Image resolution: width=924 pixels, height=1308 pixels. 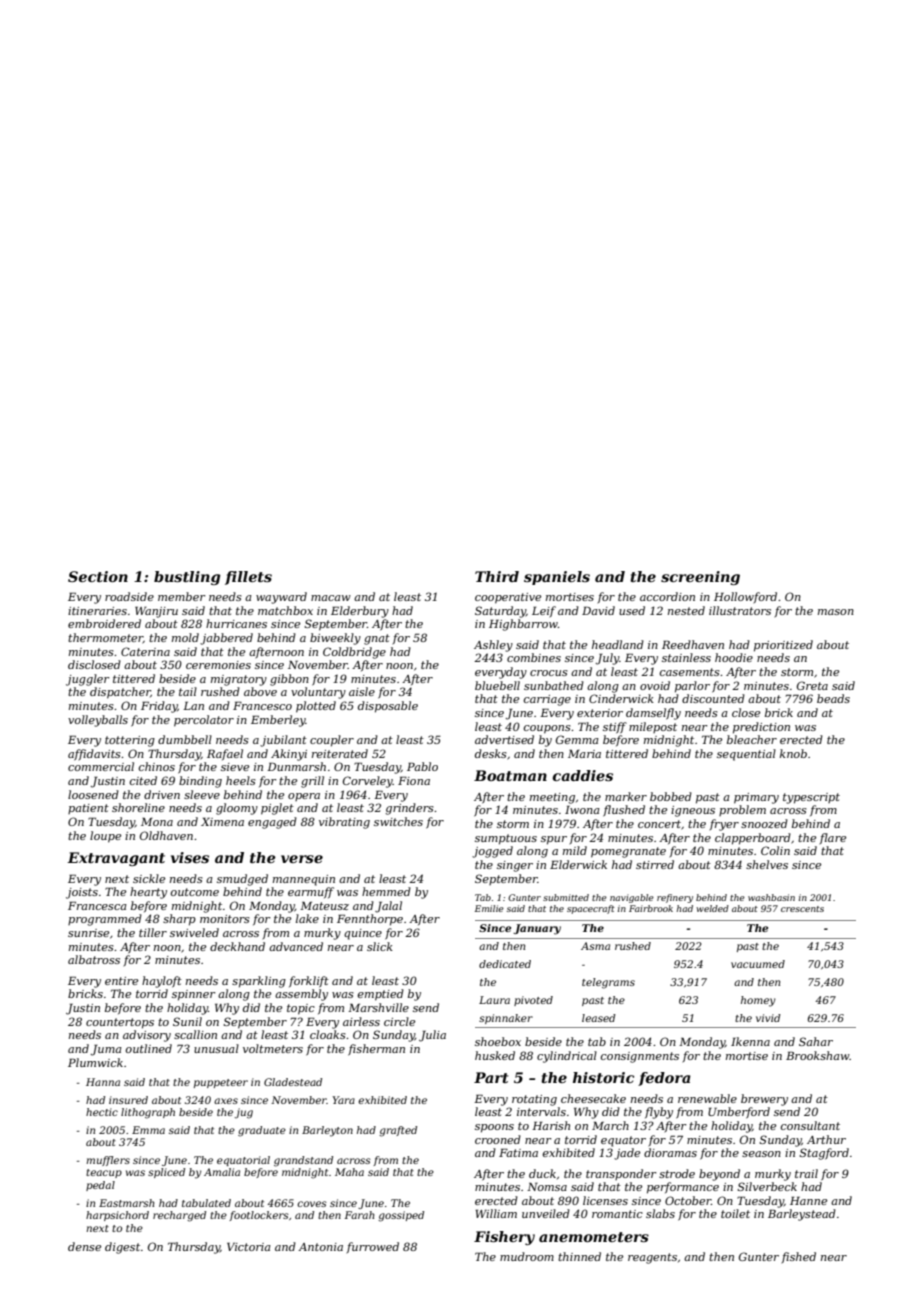 What do you see at coordinates (162, 982) in the screenshot?
I see `hayloft` at bounding box center [162, 982].
